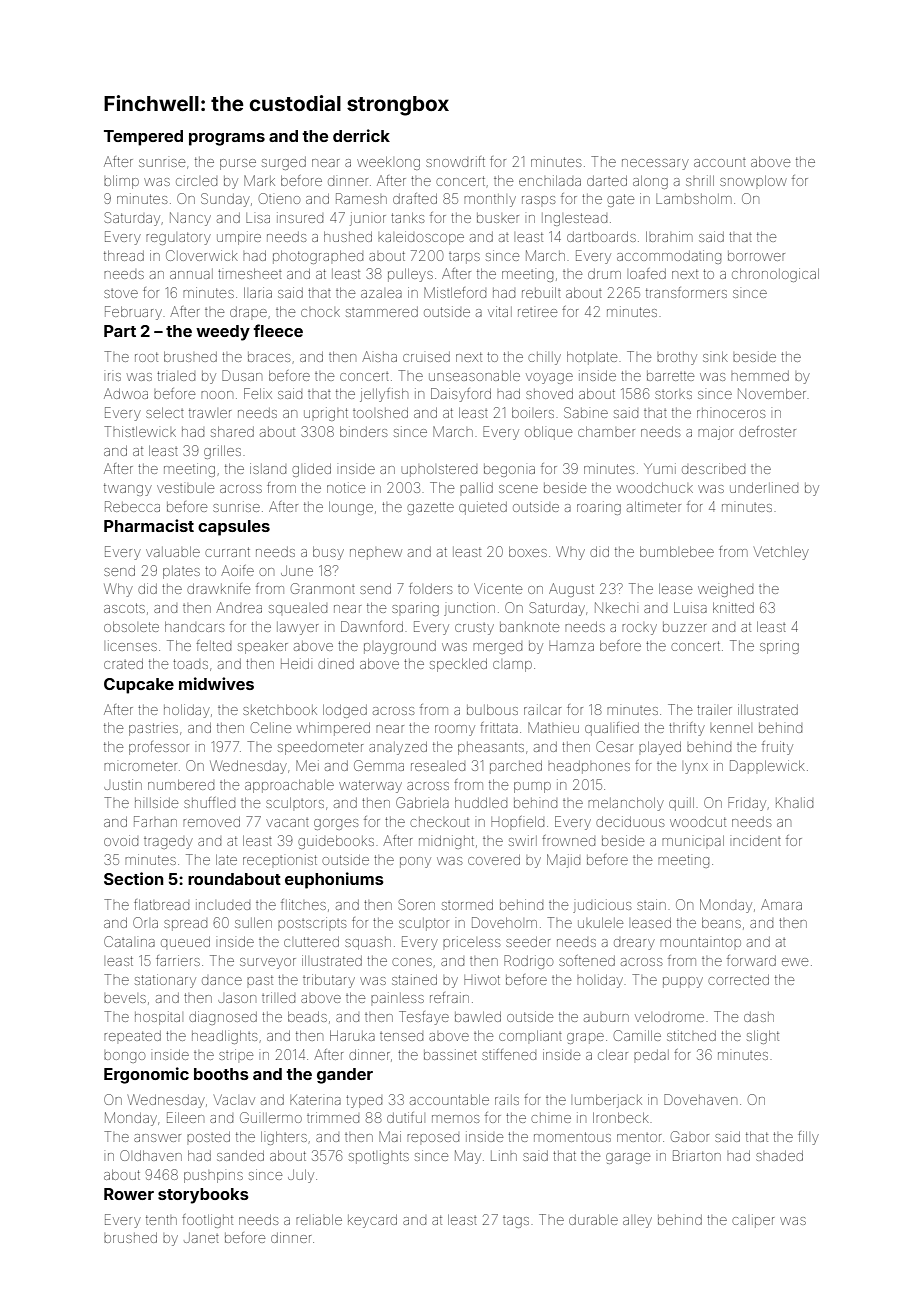  I want to click on programs, so click(227, 139).
